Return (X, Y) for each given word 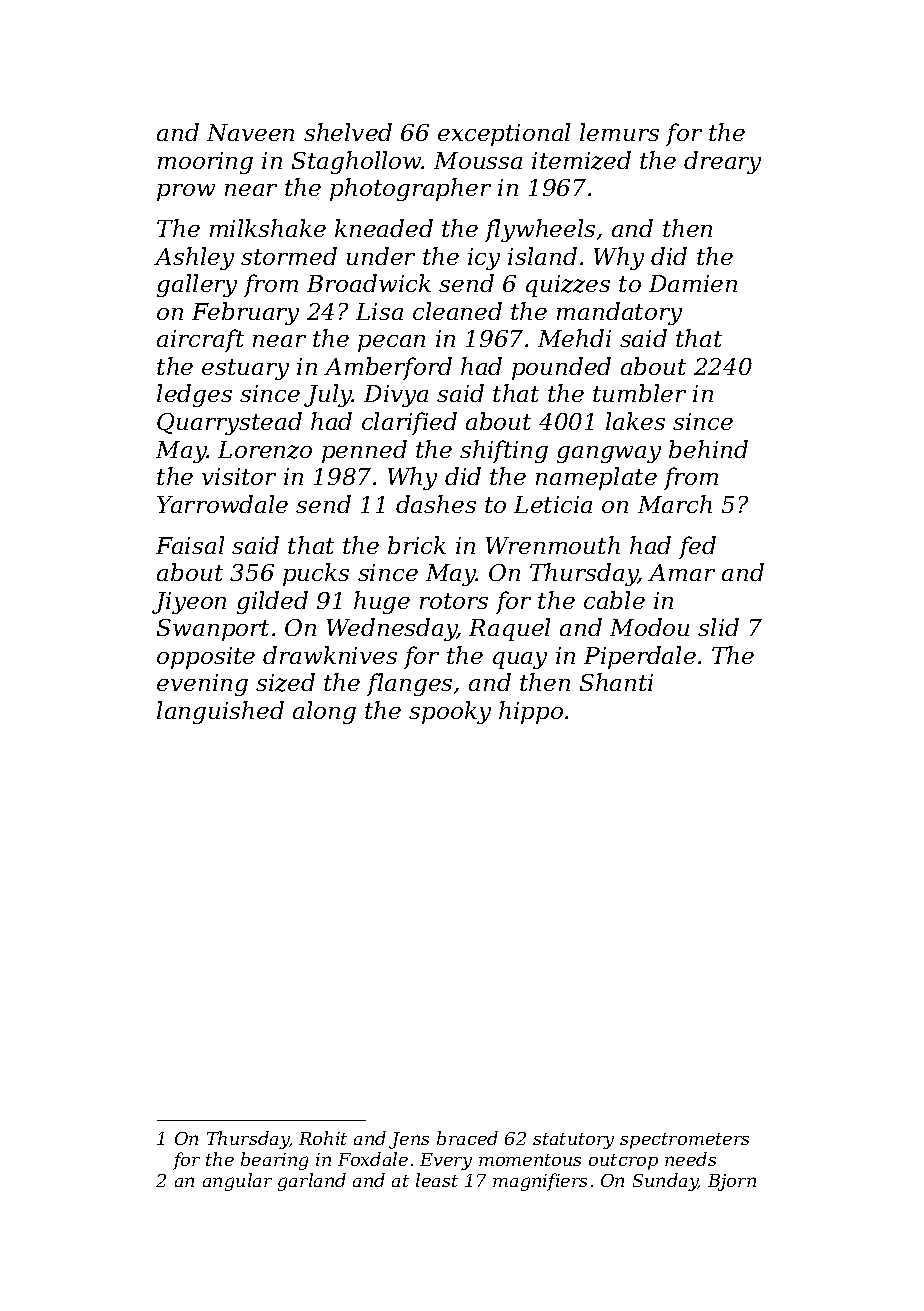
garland (312, 1182)
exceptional (504, 134)
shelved (348, 132)
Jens (409, 1140)
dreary (722, 162)
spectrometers (684, 1141)
